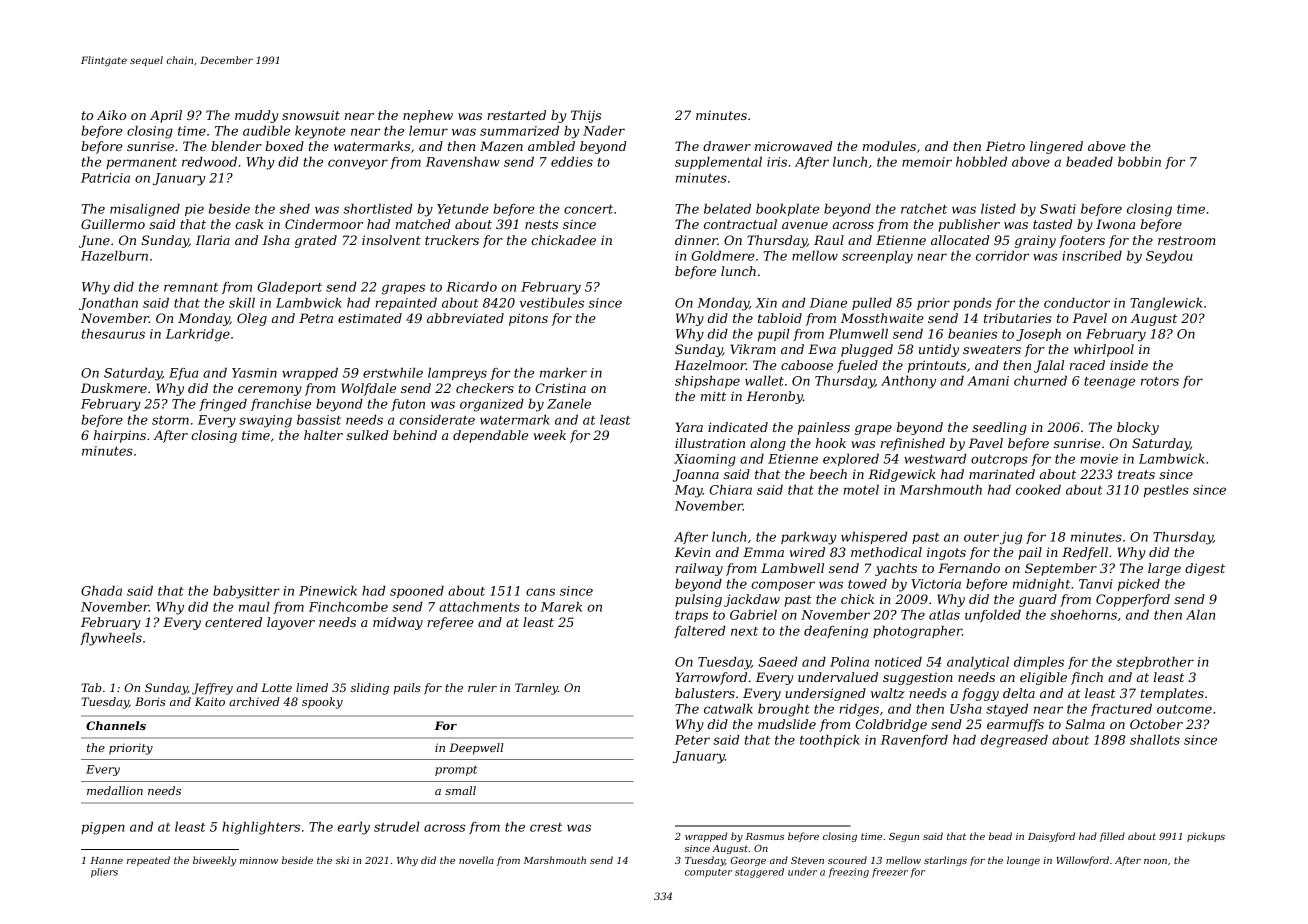 The image size is (1308, 924). I want to click on picked, so click(1139, 585).
